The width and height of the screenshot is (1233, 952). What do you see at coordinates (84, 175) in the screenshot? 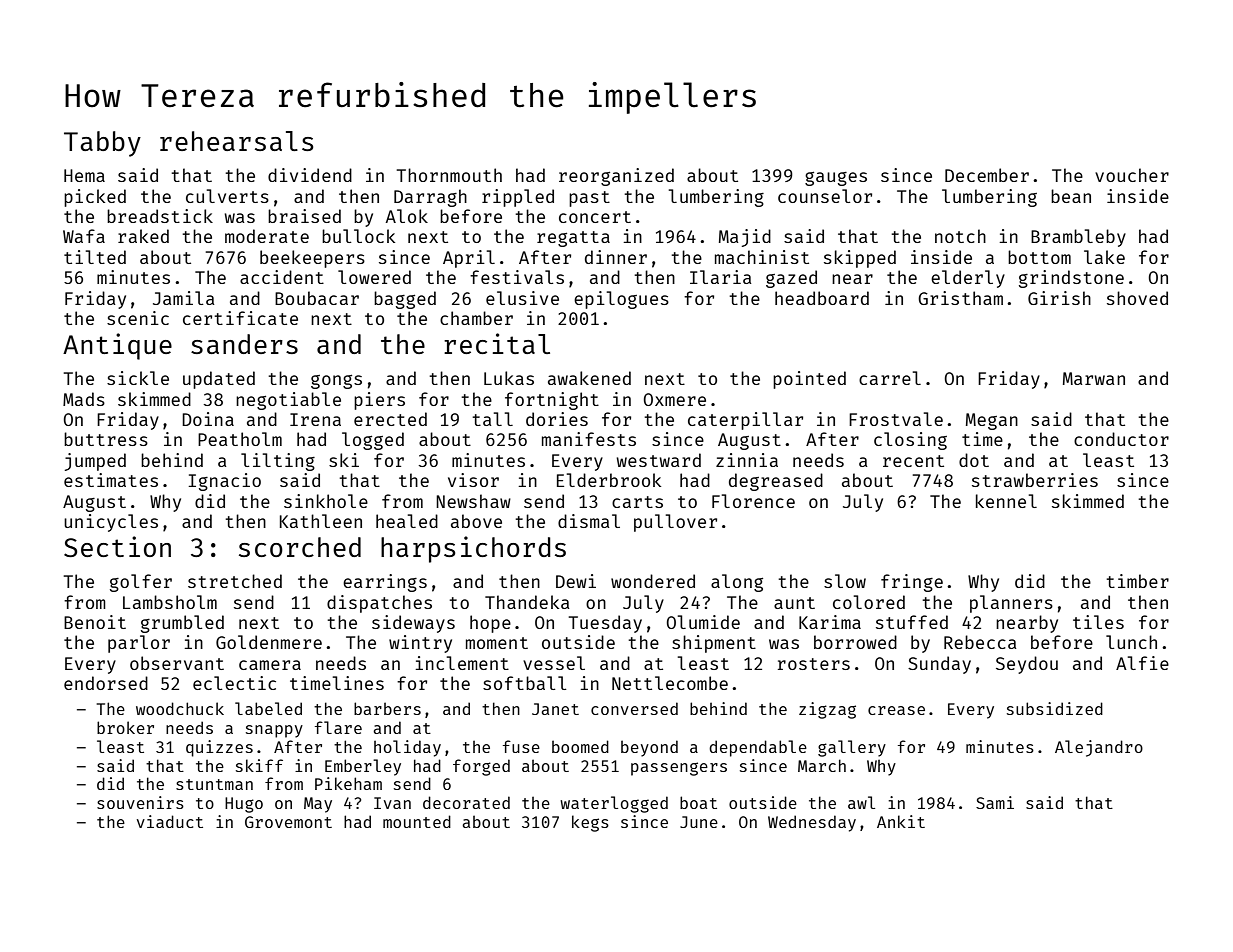
I see `Hema` at bounding box center [84, 175].
